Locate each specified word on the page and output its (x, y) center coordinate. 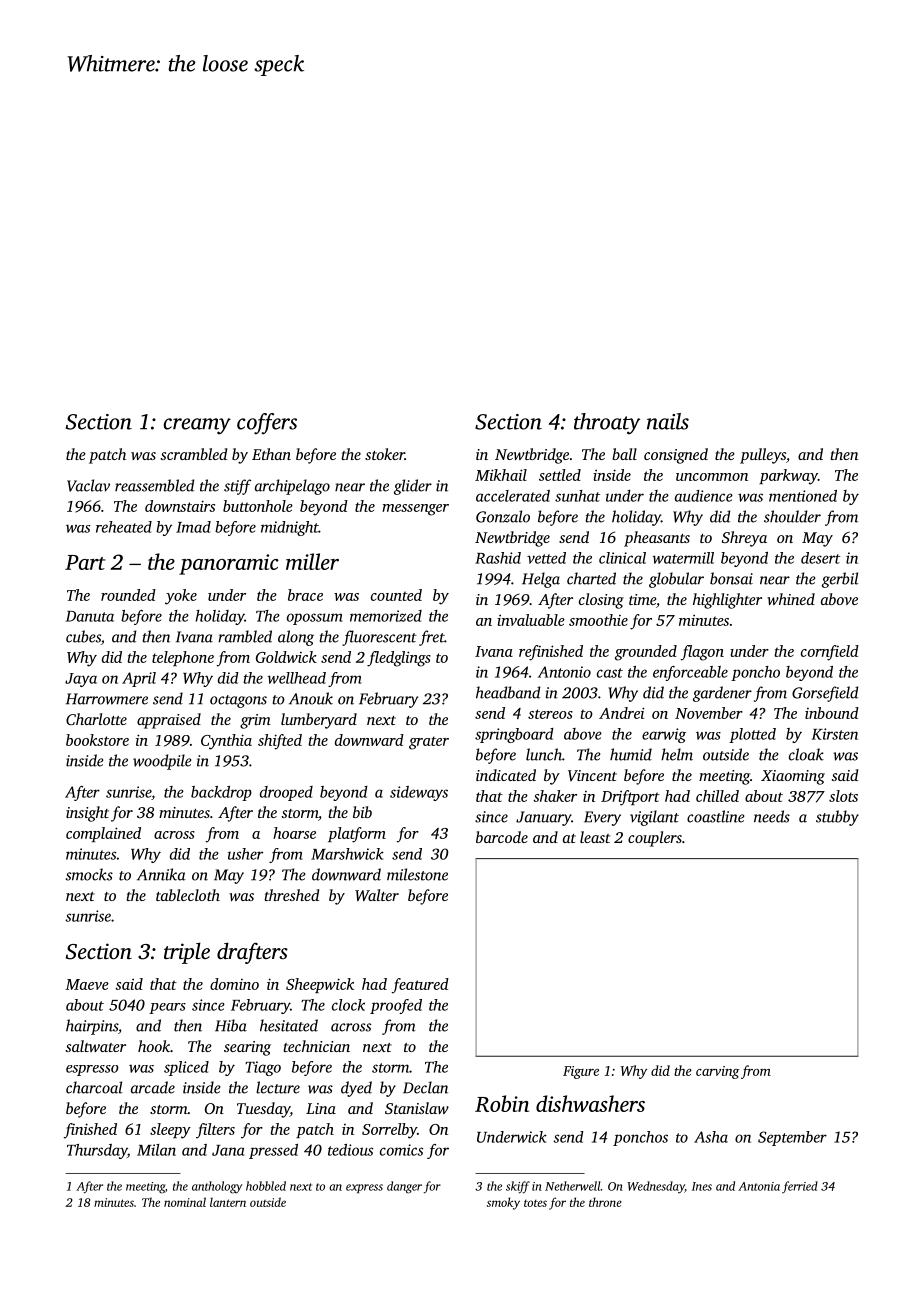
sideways (419, 793)
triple (187, 953)
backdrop (221, 793)
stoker (385, 454)
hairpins (92, 1027)
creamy (197, 426)
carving (717, 1072)
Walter (377, 895)
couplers (655, 839)
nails (668, 421)
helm (677, 754)
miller (312, 561)
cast (610, 673)
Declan (425, 1087)
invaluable (531, 620)
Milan (156, 1150)
